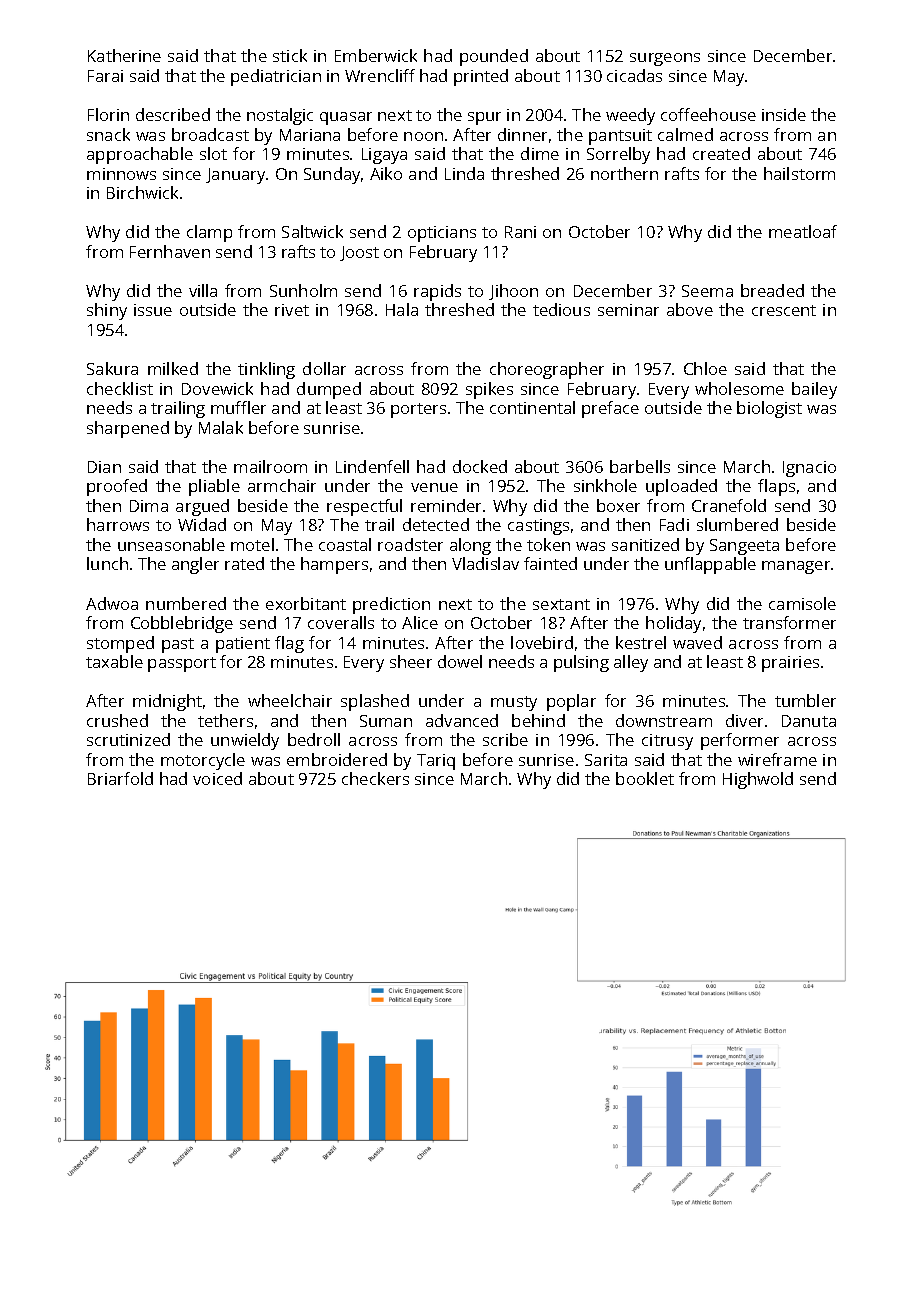 Image resolution: width=924 pixels, height=1308 pixels. I want to click on manager, so click(796, 567).
